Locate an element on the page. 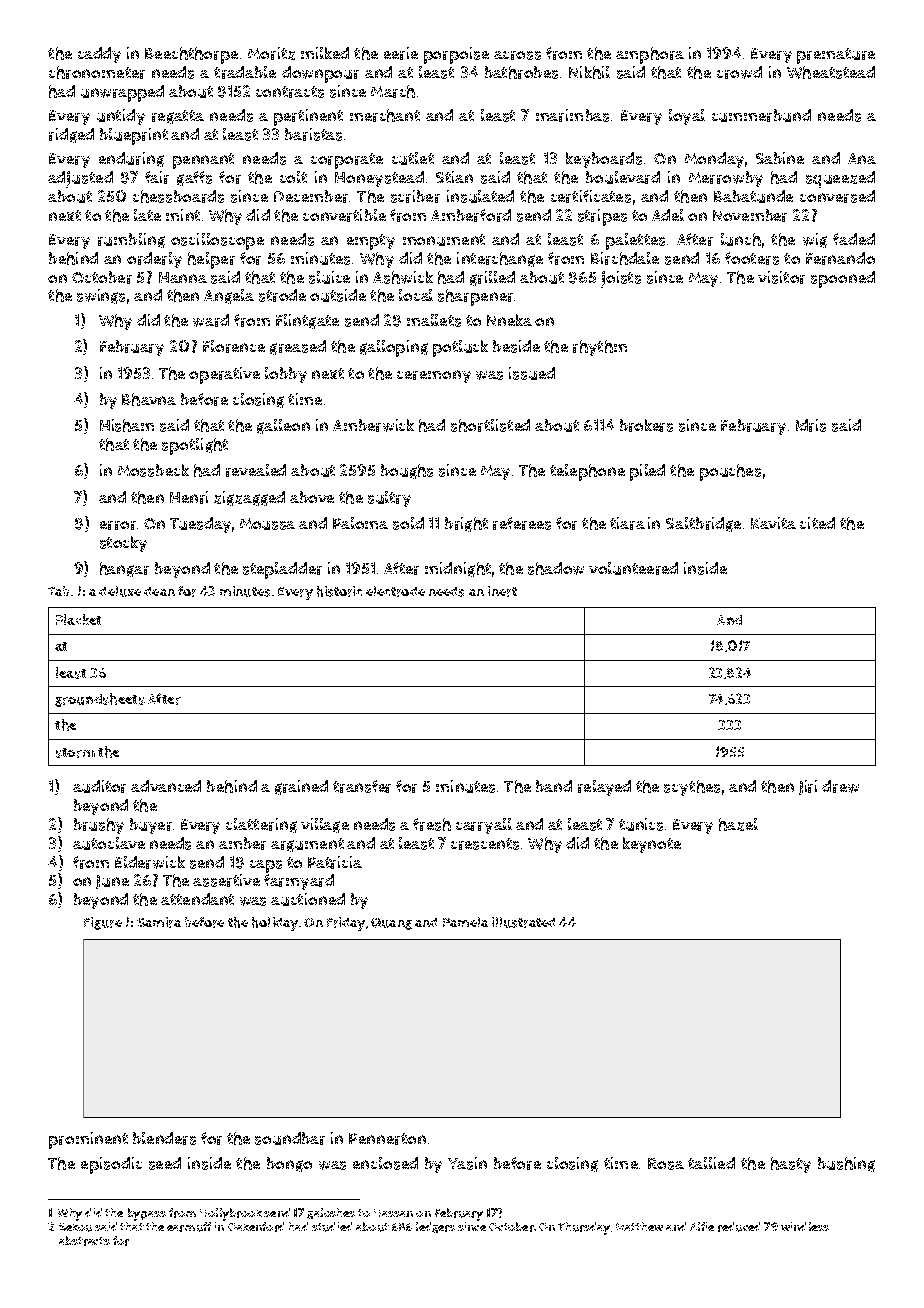 This document has height=1308, width=924. Idris is located at coordinates (811, 425).
